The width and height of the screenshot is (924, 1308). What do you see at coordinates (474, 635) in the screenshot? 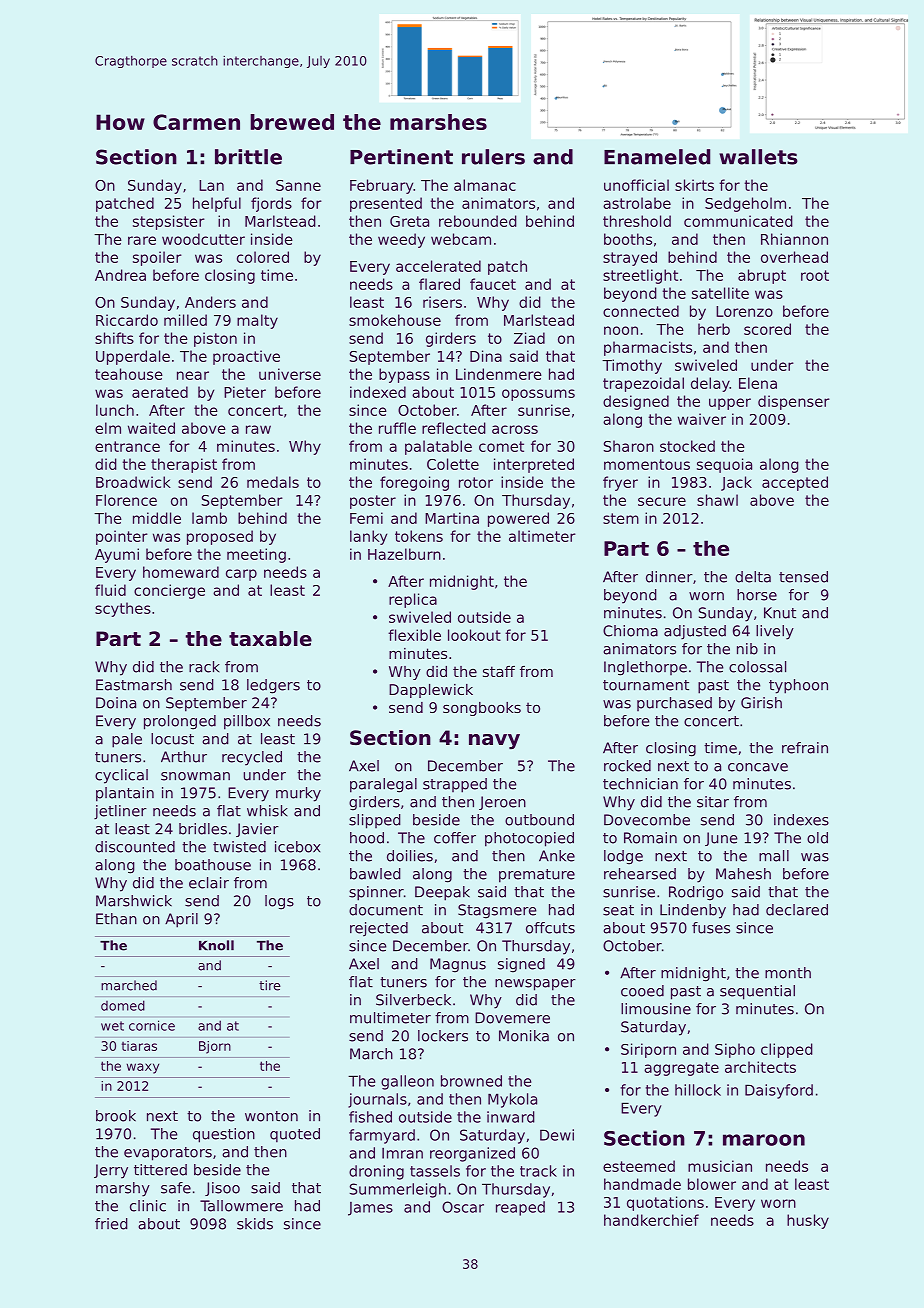
I see `lookout` at bounding box center [474, 635].
